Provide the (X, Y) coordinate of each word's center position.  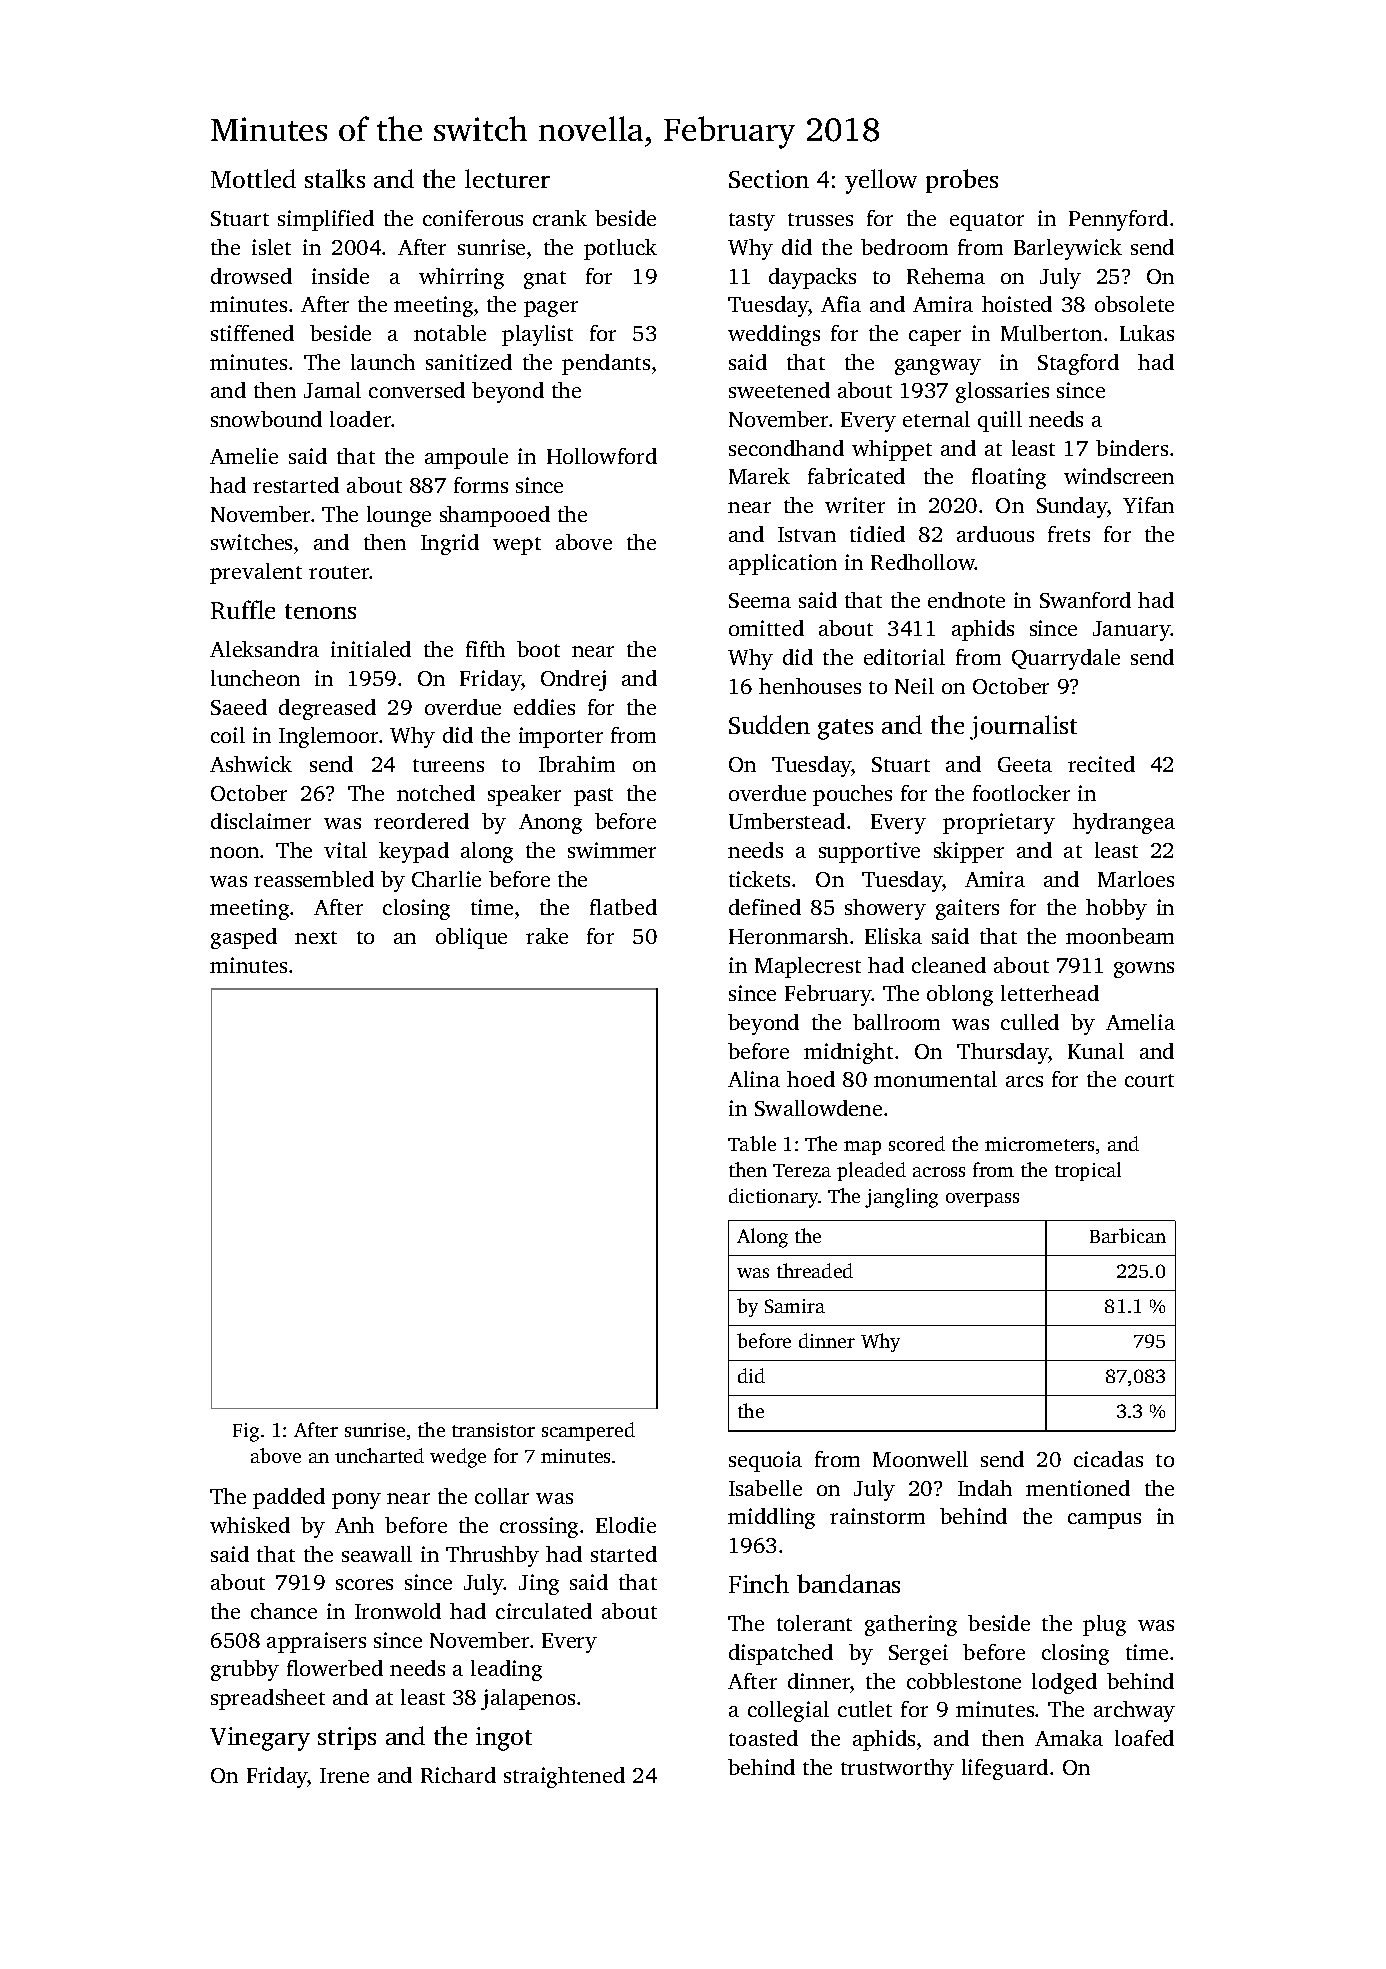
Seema (760, 600)
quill (1000, 421)
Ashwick (251, 764)
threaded (815, 1270)
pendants (606, 364)
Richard (458, 1775)
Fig (246, 1432)
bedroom (904, 247)
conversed (417, 390)
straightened (564, 1777)
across (939, 1172)
